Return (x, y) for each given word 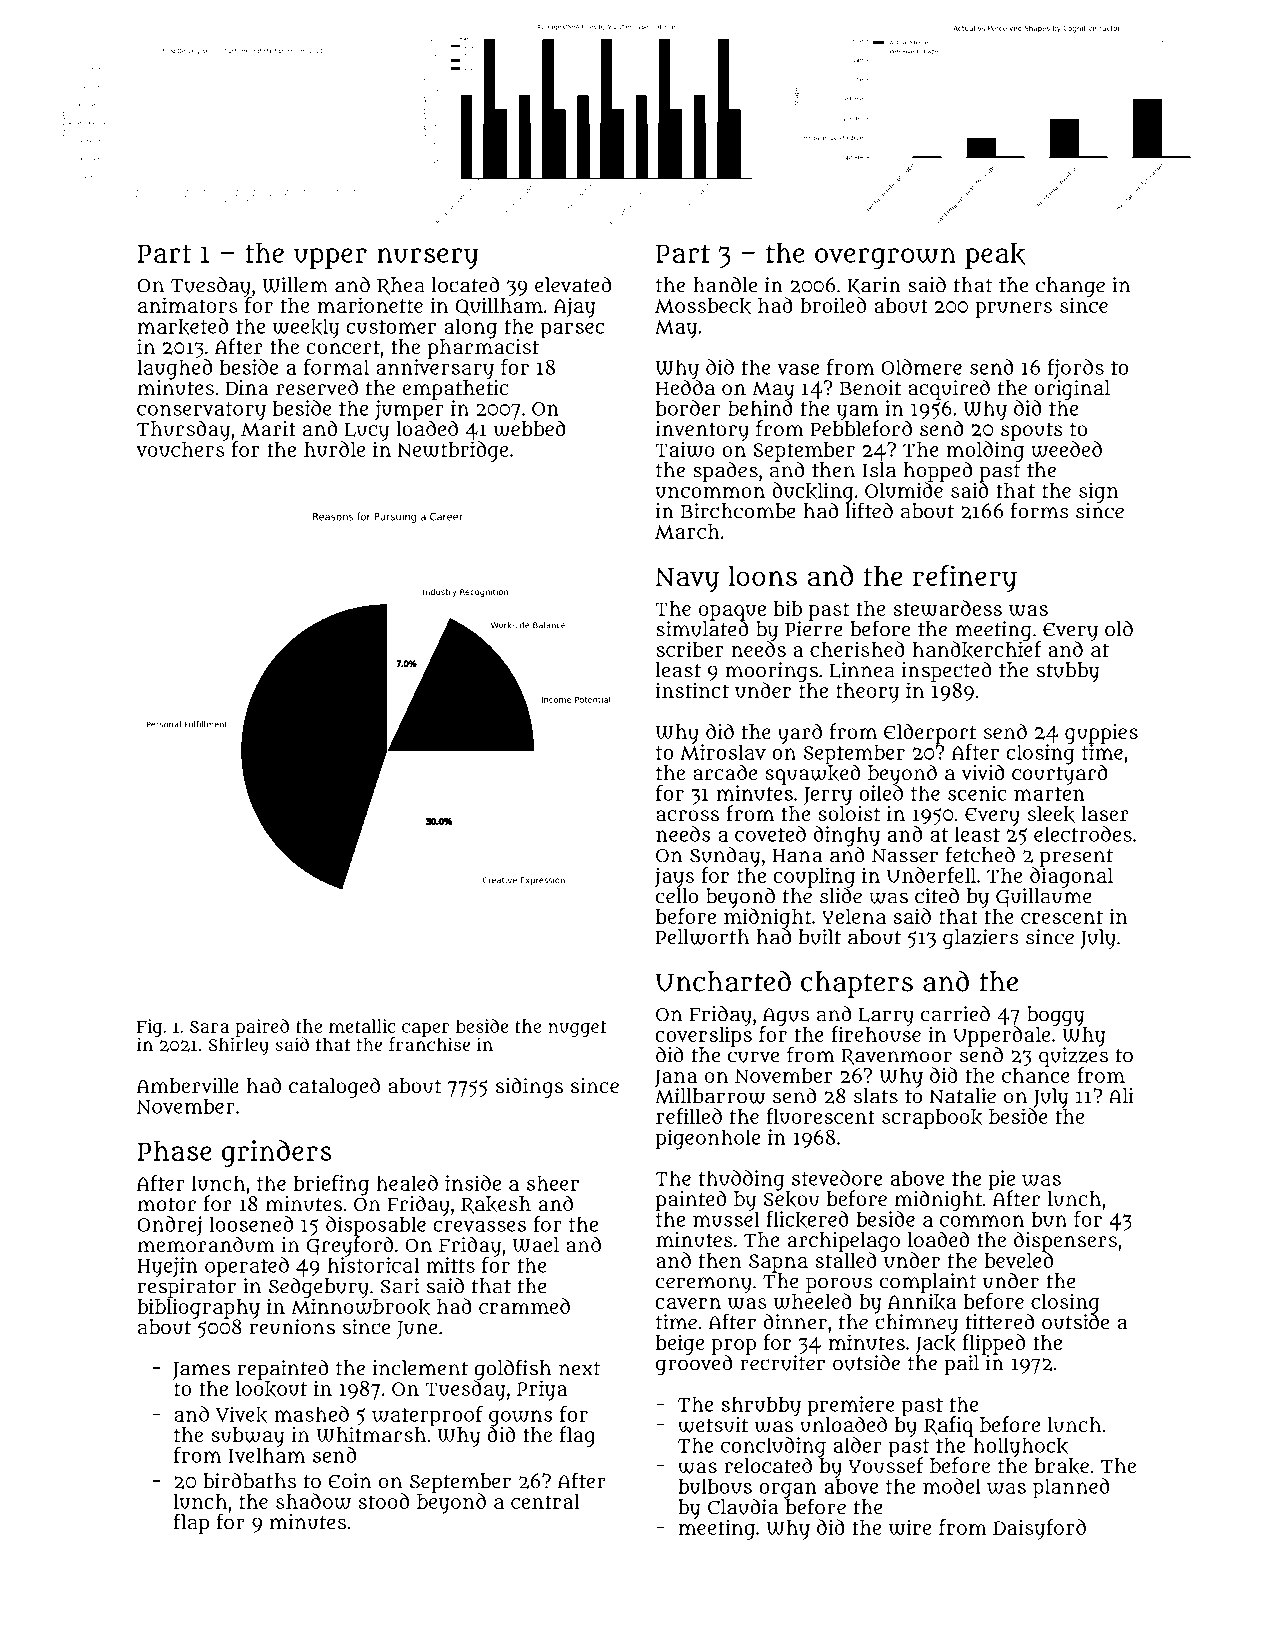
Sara (209, 1027)
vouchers (180, 449)
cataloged (334, 1087)
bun (1049, 1219)
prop (733, 1347)
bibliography (198, 1308)
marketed (183, 326)
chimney (916, 1324)
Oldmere (921, 367)
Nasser (905, 856)
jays (674, 877)
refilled (689, 1116)
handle (725, 285)
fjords (1076, 369)
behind (760, 408)
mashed (311, 1414)
